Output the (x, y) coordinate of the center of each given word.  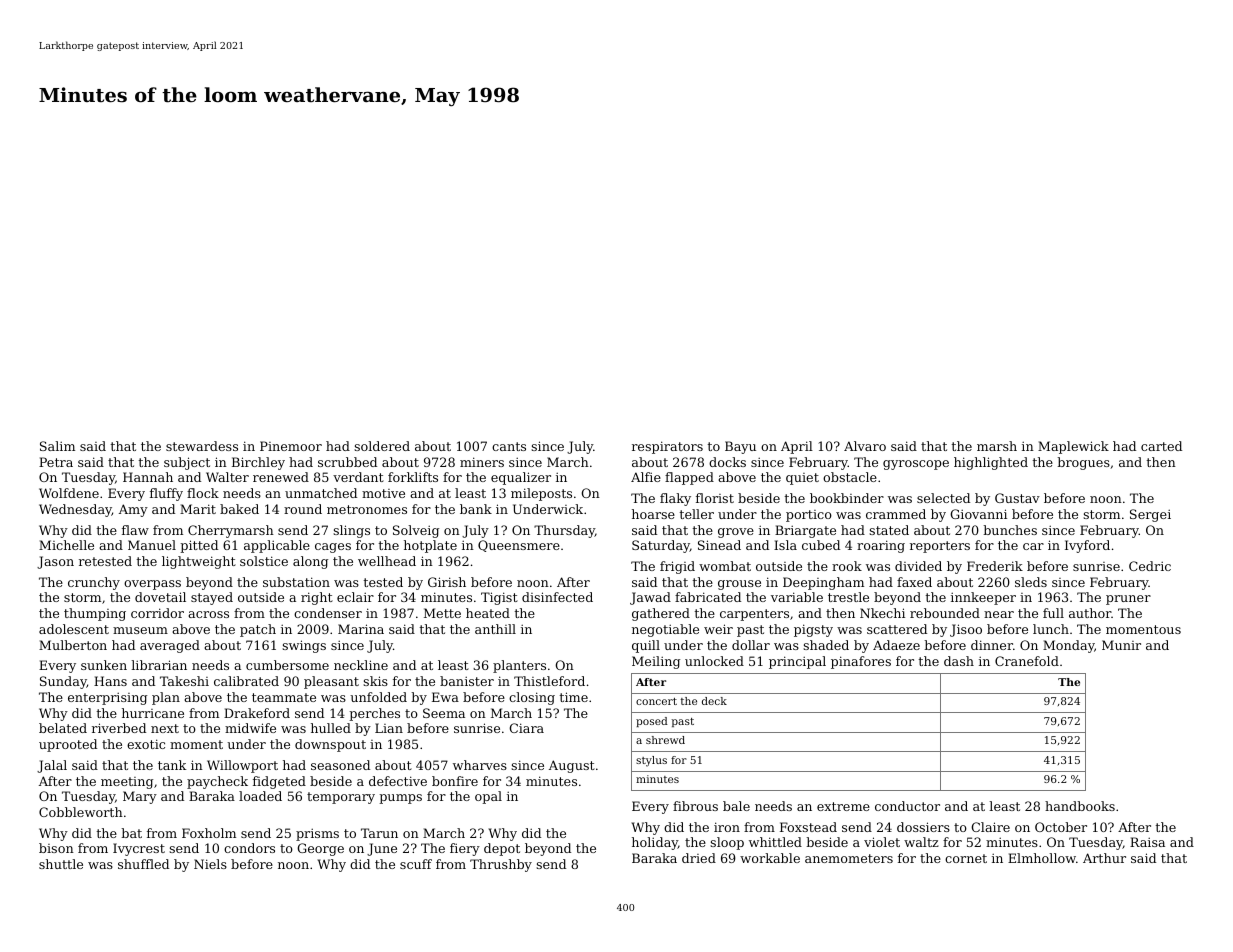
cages (333, 548)
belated (63, 728)
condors (249, 848)
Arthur (1104, 858)
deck (714, 701)
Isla (785, 545)
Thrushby (501, 865)
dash (959, 661)
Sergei (1150, 515)
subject (187, 463)
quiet (802, 479)
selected (943, 498)
